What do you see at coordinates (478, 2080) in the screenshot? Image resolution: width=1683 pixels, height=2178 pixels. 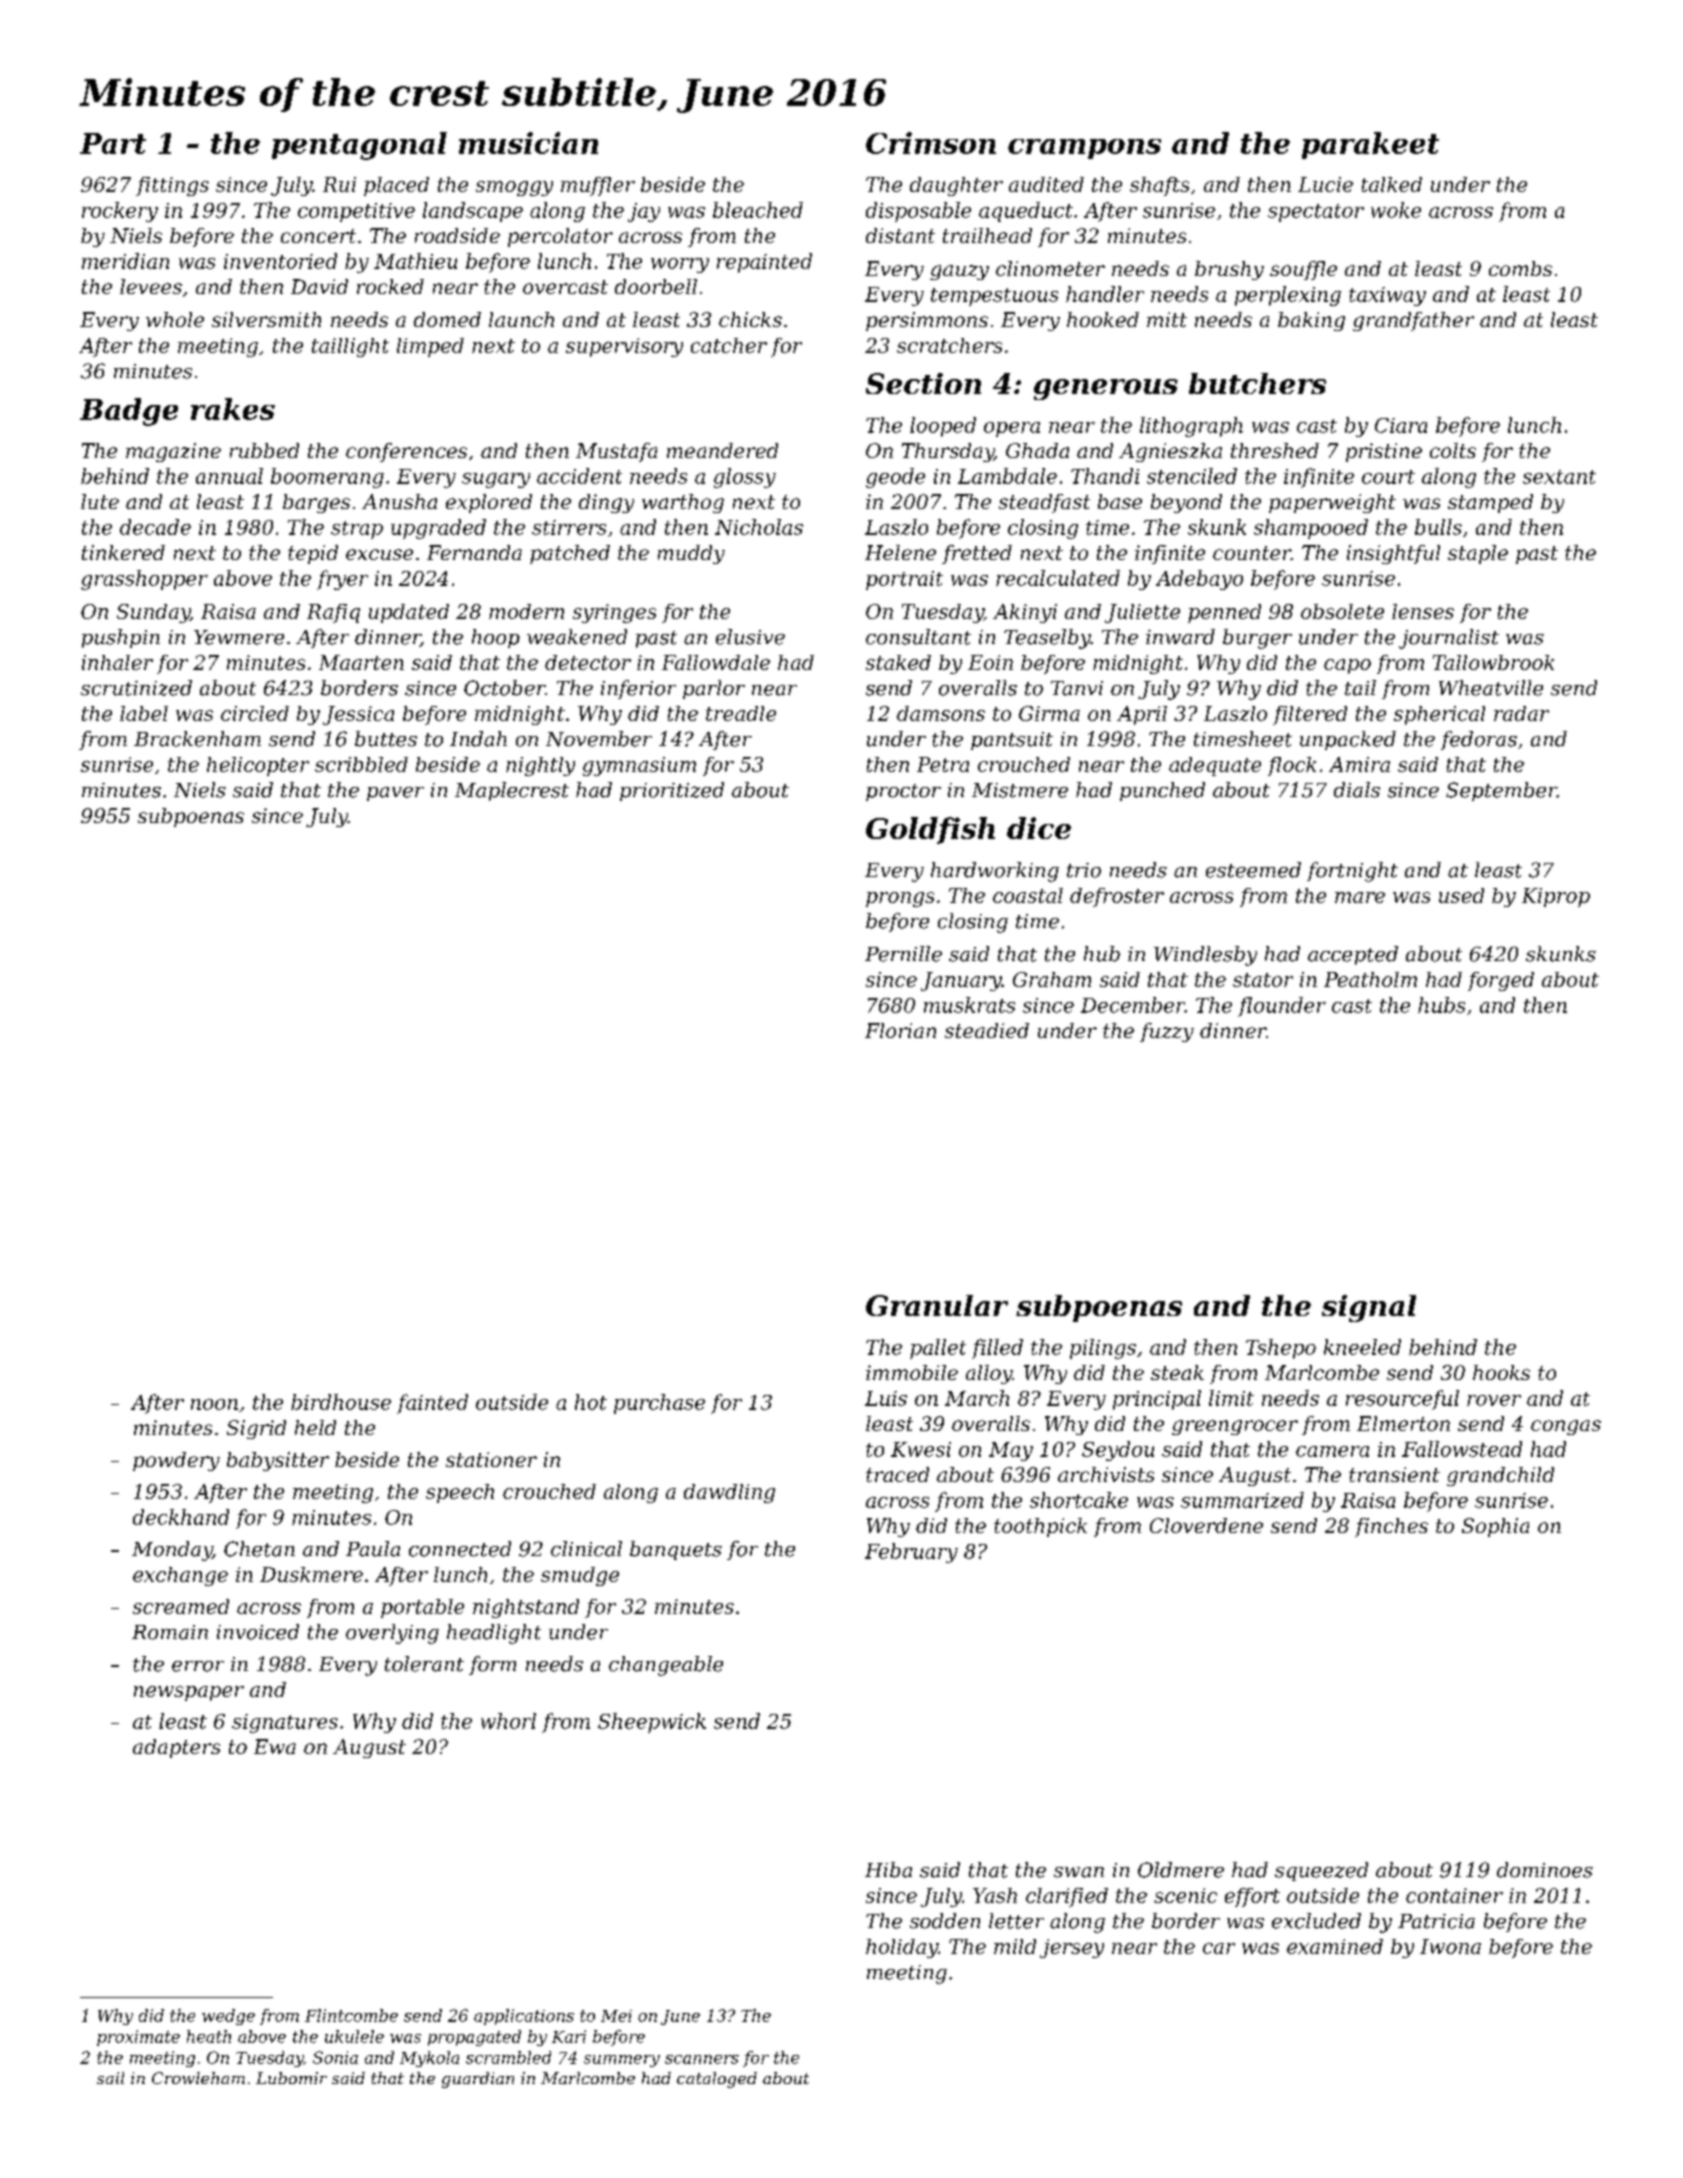 I see `guardian` at bounding box center [478, 2080].
